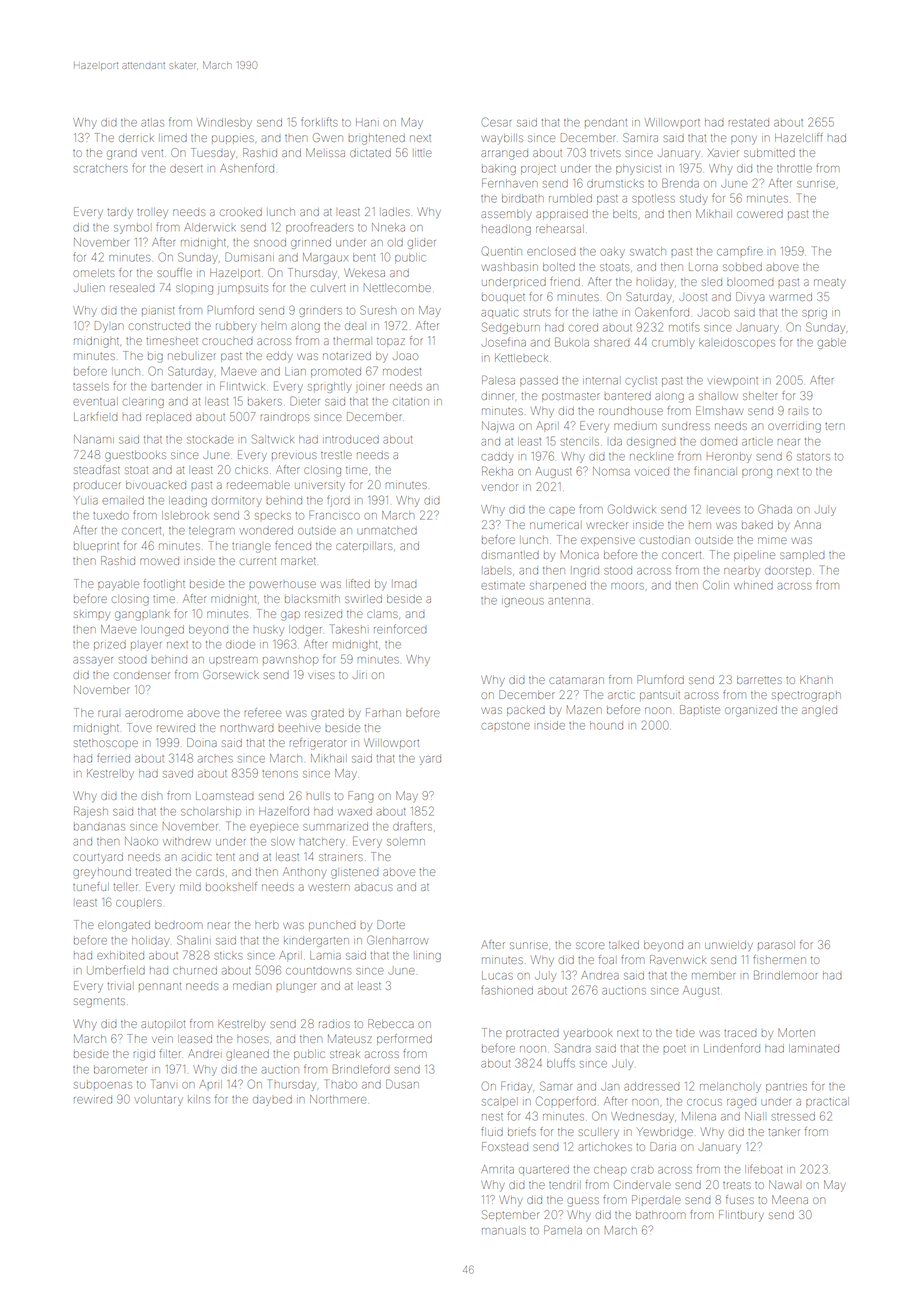  I want to click on little, so click(423, 153).
